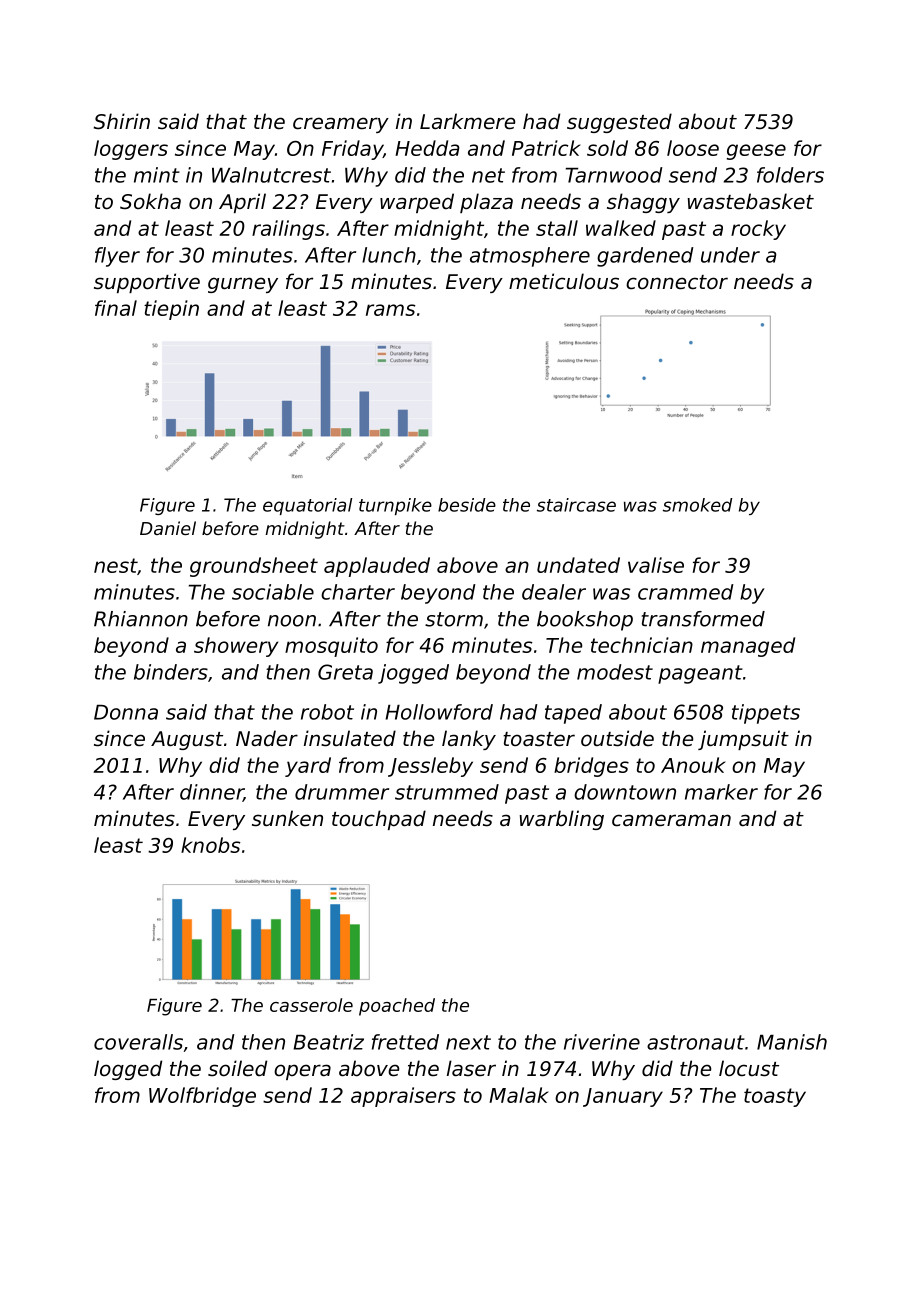 The image size is (924, 1308). What do you see at coordinates (686, 592) in the document?
I see `crammed` at bounding box center [686, 592].
